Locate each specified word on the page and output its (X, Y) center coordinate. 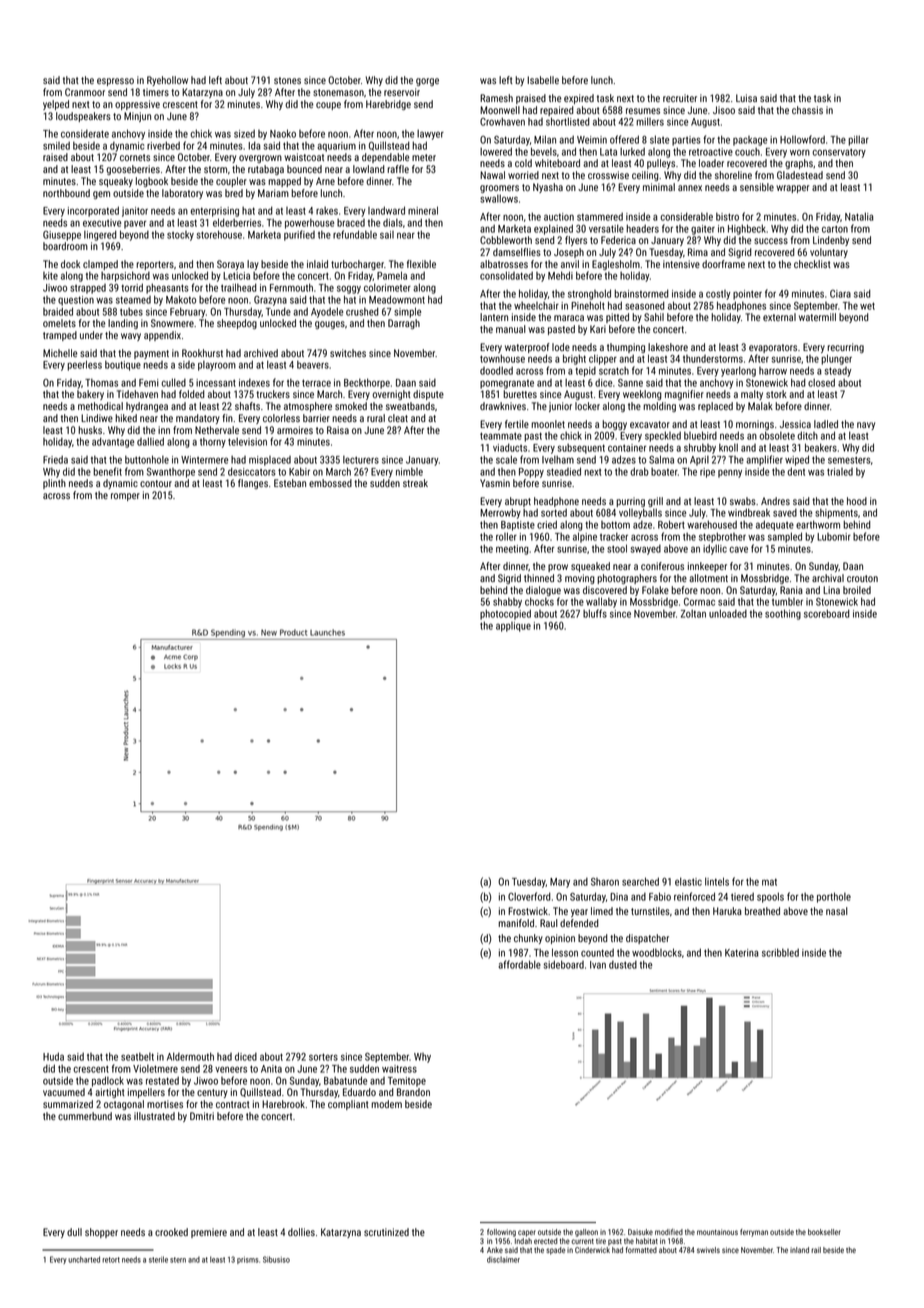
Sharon (605, 882)
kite (50, 276)
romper (125, 497)
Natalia (859, 216)
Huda (53, 1056)
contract (233, 1104)
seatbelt (137, 1056)
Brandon (413, 1092)
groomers (499, 189)
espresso (115, 82)
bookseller (824, 1232)
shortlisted (568, 121)
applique (513, 627)
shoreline (733, 175)
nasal (837, 911)
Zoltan (693, 613)
